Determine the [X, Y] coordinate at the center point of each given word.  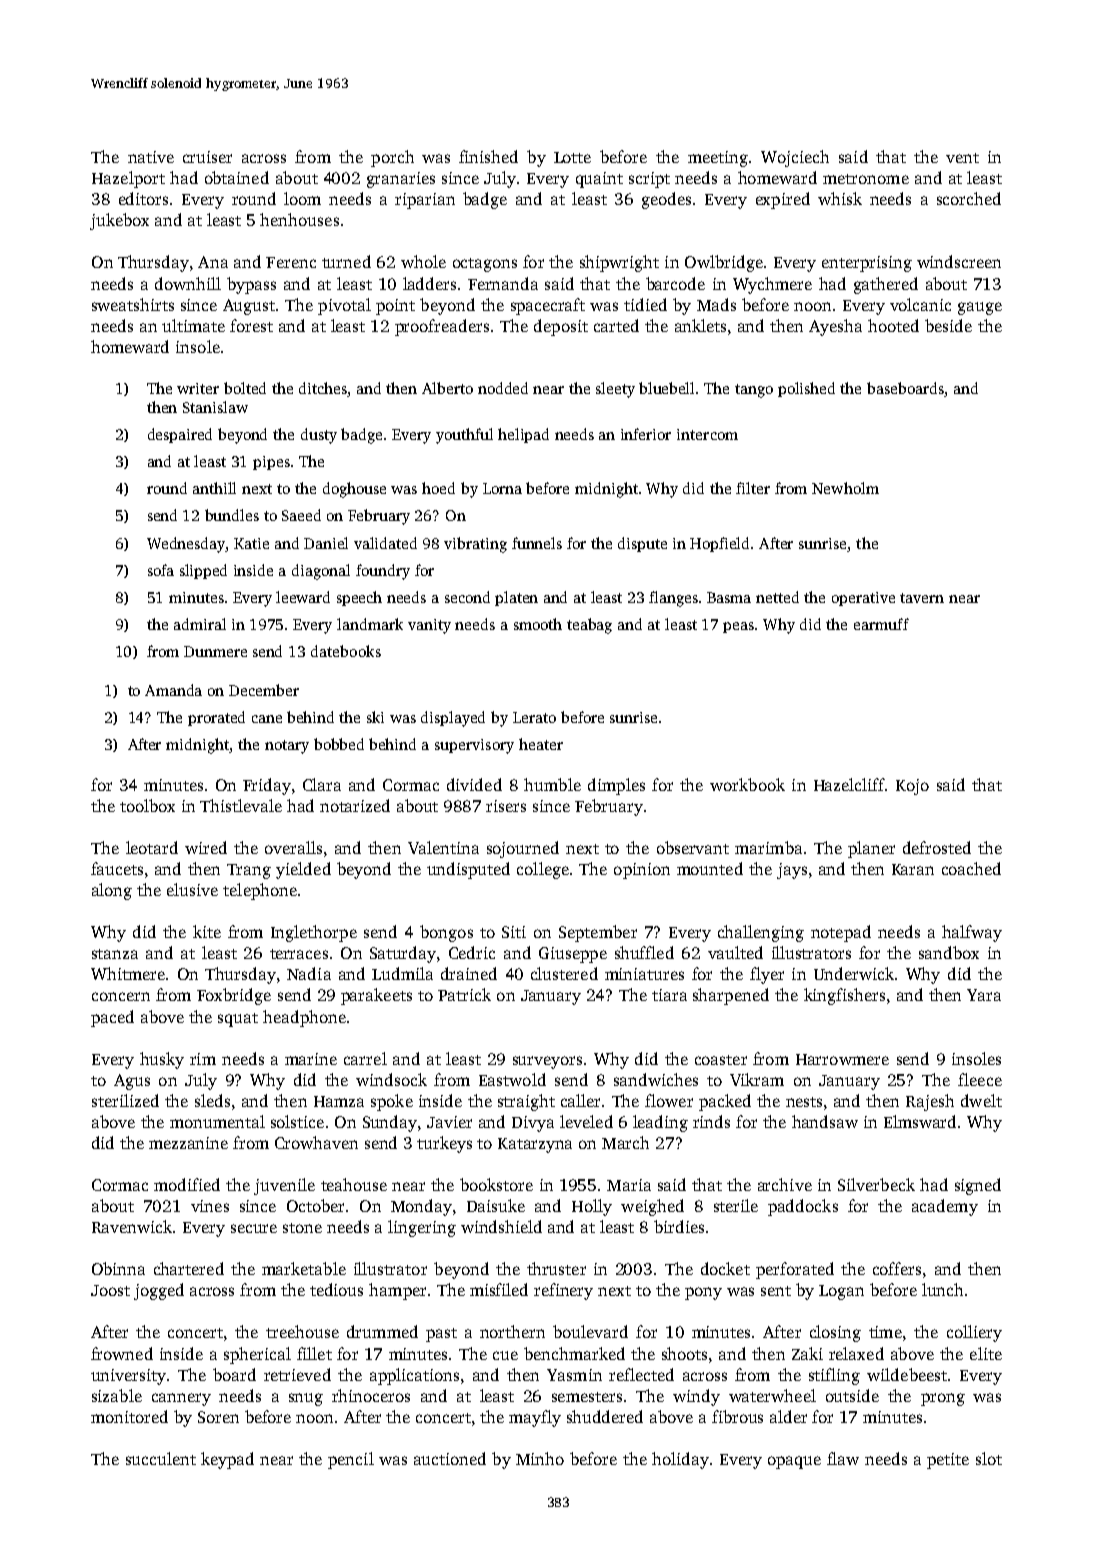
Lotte [572, 157]
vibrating [475, 545]
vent [962, 158]
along [112, 891]
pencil [351, 1460]
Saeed [301, 515]
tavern [922, 598]
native [151, 157]
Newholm [845, 488]
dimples [616, 786]
